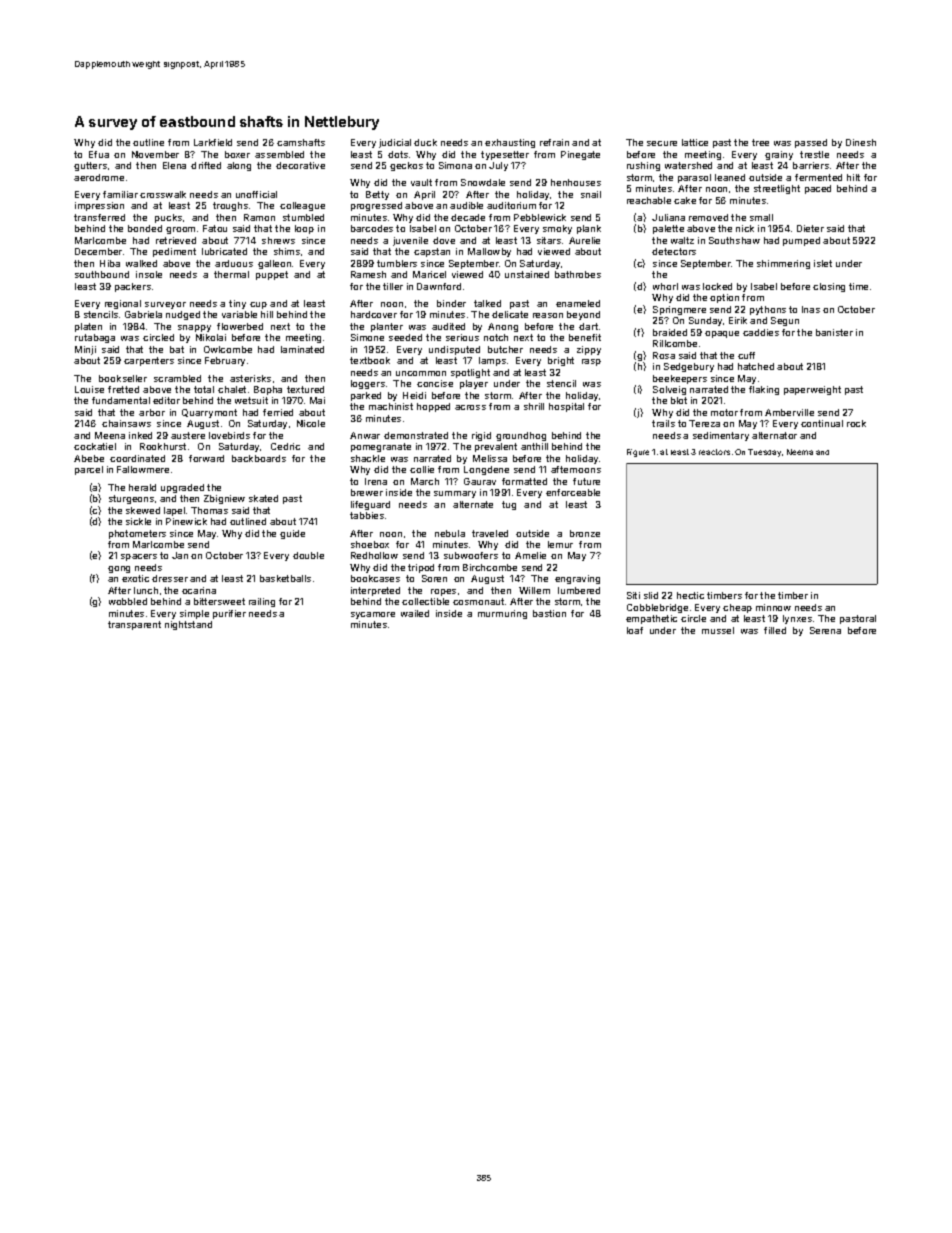 Image resolution: width=952 pixels, height=1233 pixels. Describe the element at coordinates (489, 252) in the screenshot. I see `Mallowby` at that location.
